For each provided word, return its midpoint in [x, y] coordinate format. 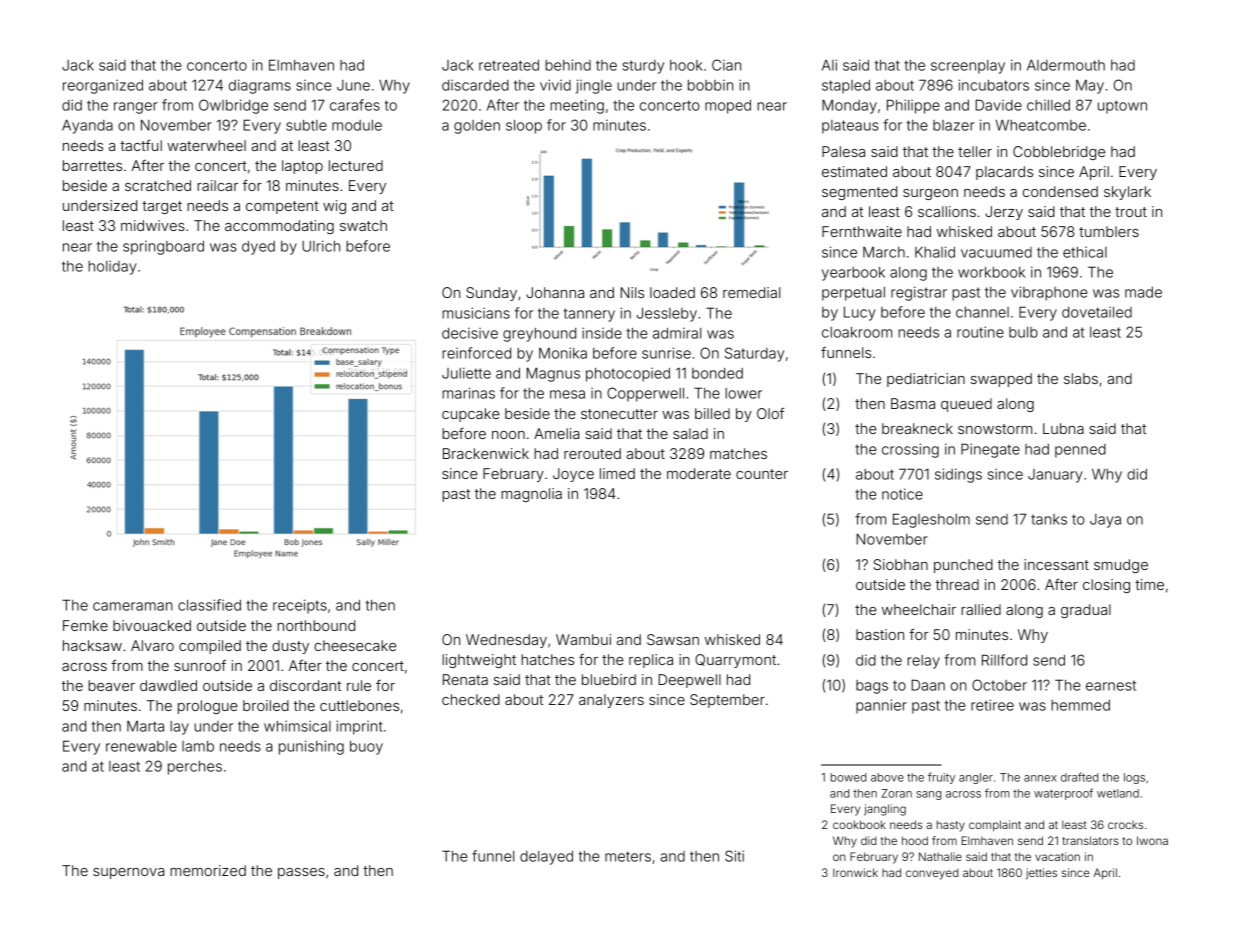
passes [301, 873]
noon [508, 435]
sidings [958, 475]
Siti [734, 856]
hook [686, 65]
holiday [112, 268]
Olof [770, 413]
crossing [910, 450]
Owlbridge [233, 106]
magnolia [531, 495]
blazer [954, 125]
